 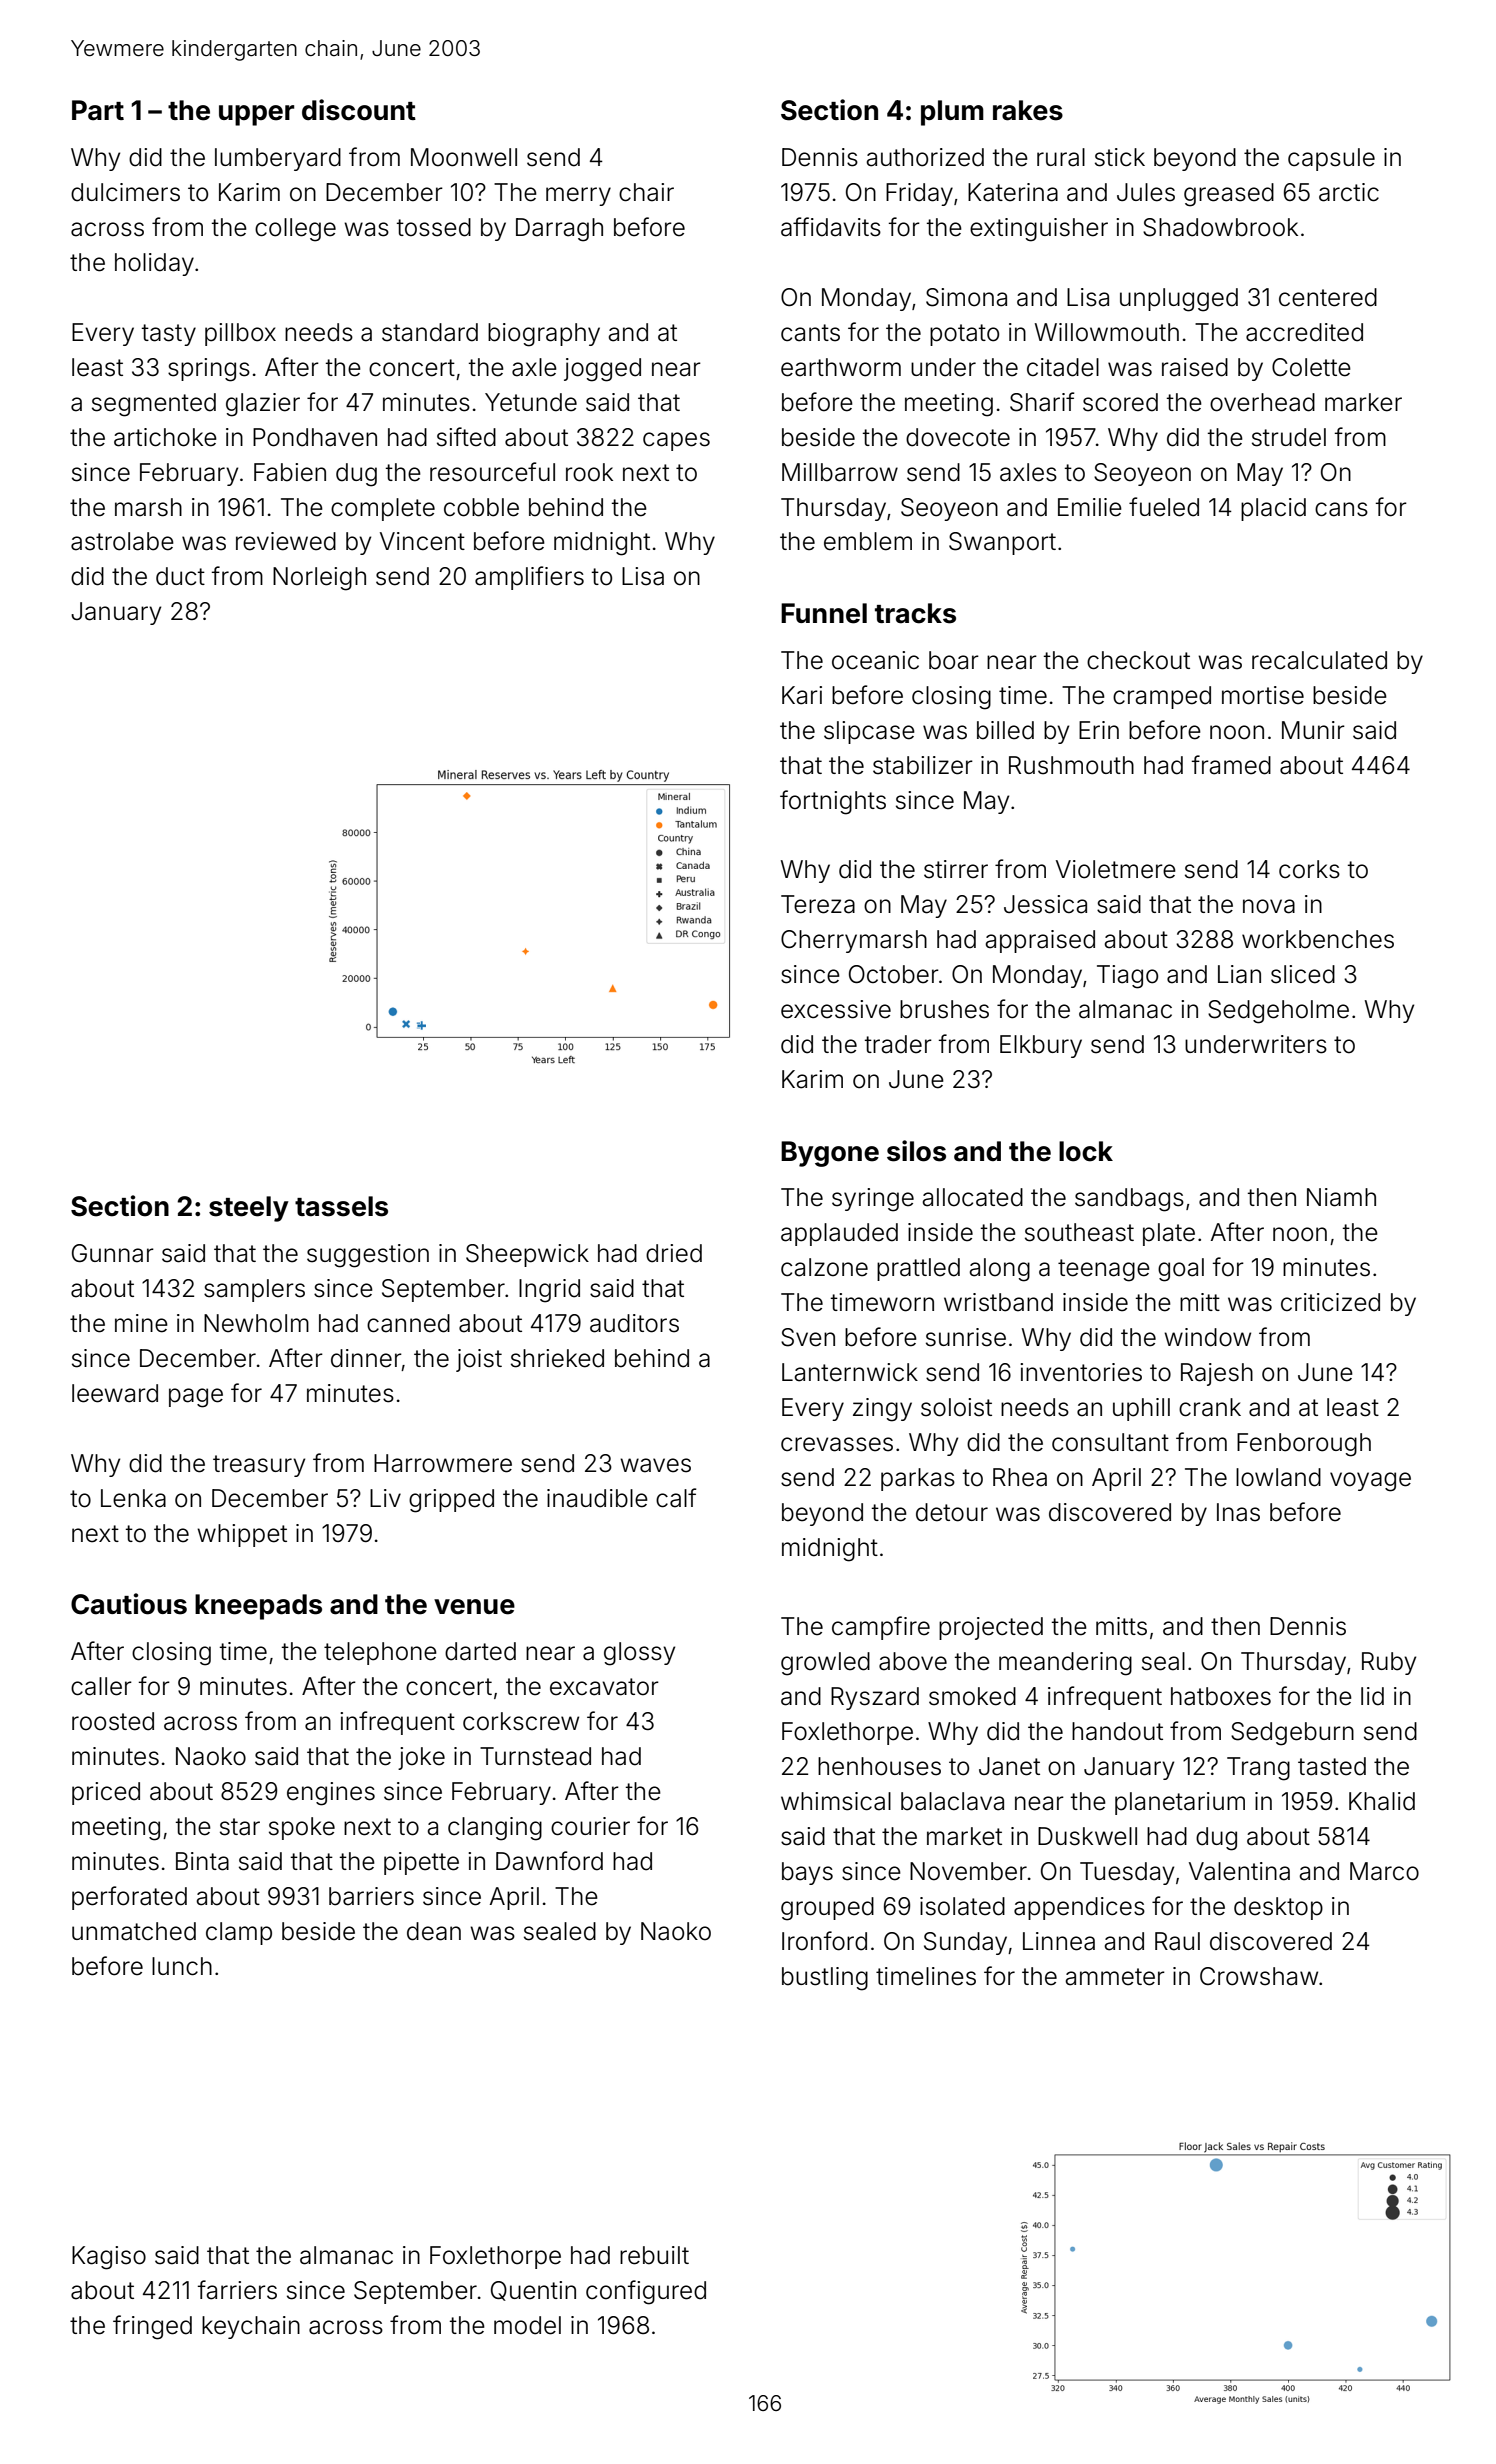 What do you see at coordinates (825, 1664) in the screenshot?
I see `growled` at bounding box center [825, 1664].
